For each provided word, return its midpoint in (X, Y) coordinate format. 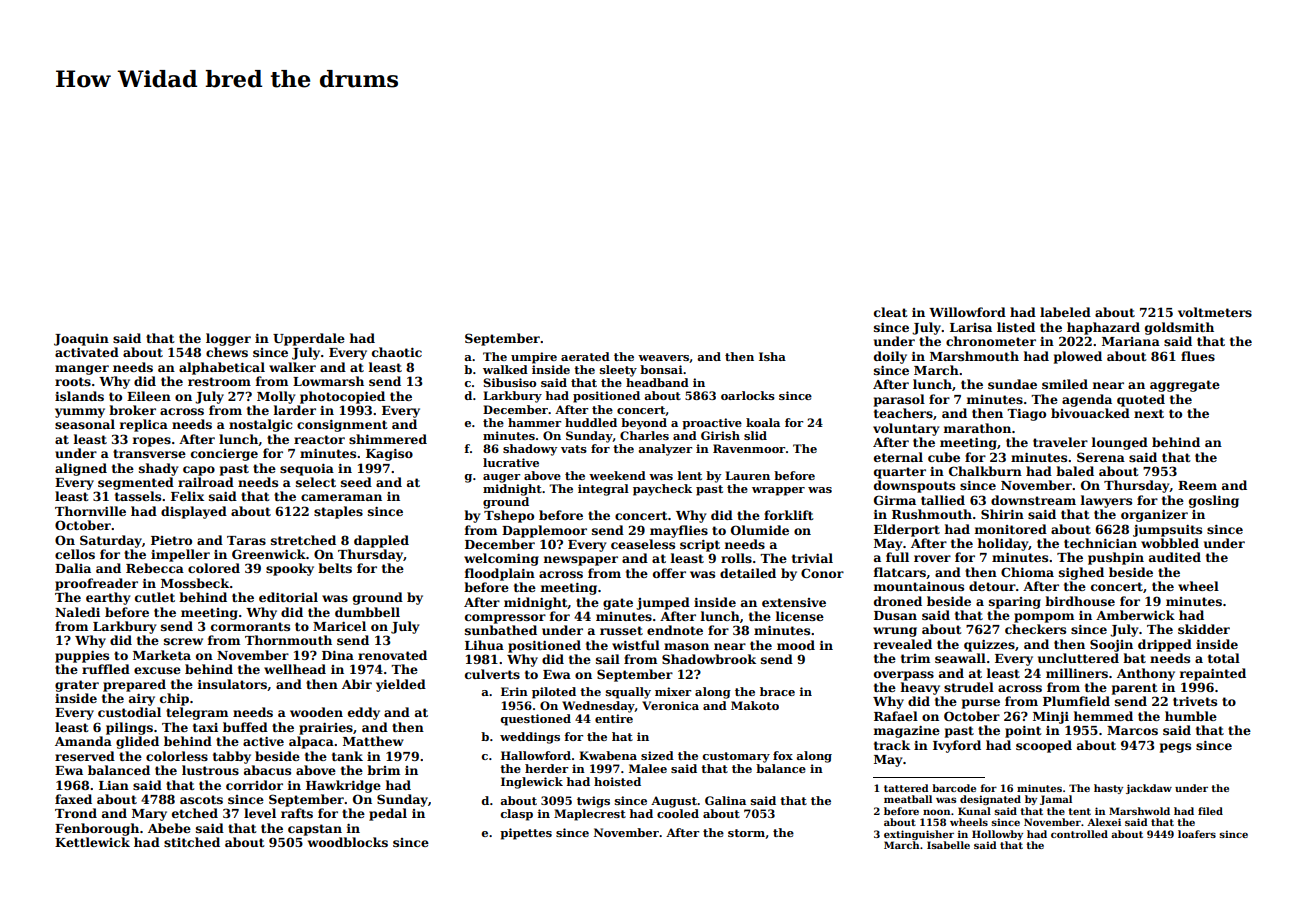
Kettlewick (92, 842)
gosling (1214, 501)
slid (755, 435)
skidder (1204, 629)
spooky (290, 569)
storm (746, 833)
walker (292, 367)
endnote (675, 630)
